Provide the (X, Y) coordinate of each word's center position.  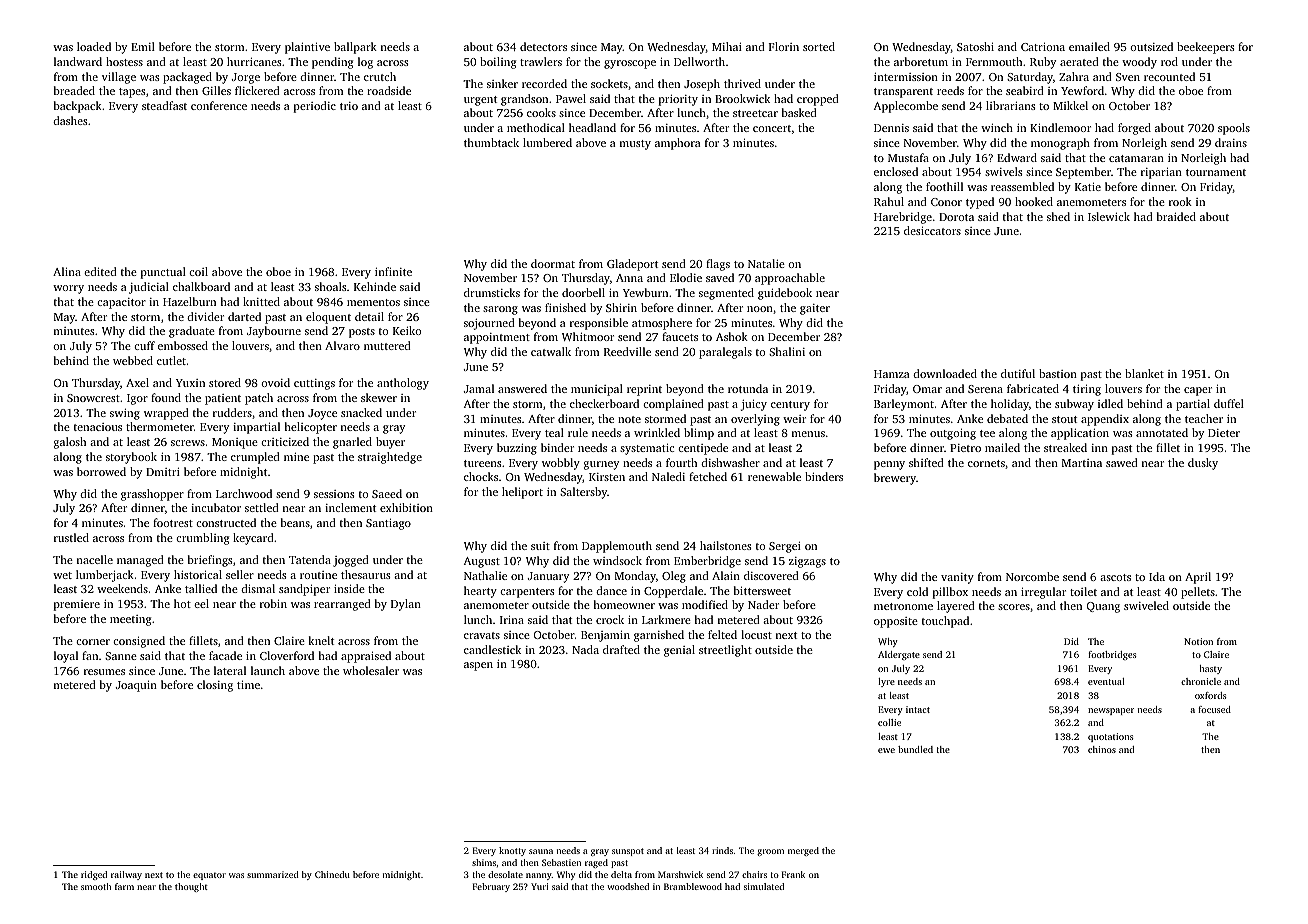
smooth (96, 886)
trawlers (541, 61)
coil (198, 271)
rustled (71, 537)
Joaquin (136, 686)
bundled (915, 749)
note (629, 419)
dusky (1203, 464)
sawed (1122, 462)
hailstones (725, 545)
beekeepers (1205, 48)
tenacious (98, 427)
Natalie (766, 263)
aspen (478, 666)
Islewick (1109, 216)
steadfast (164, 105)
